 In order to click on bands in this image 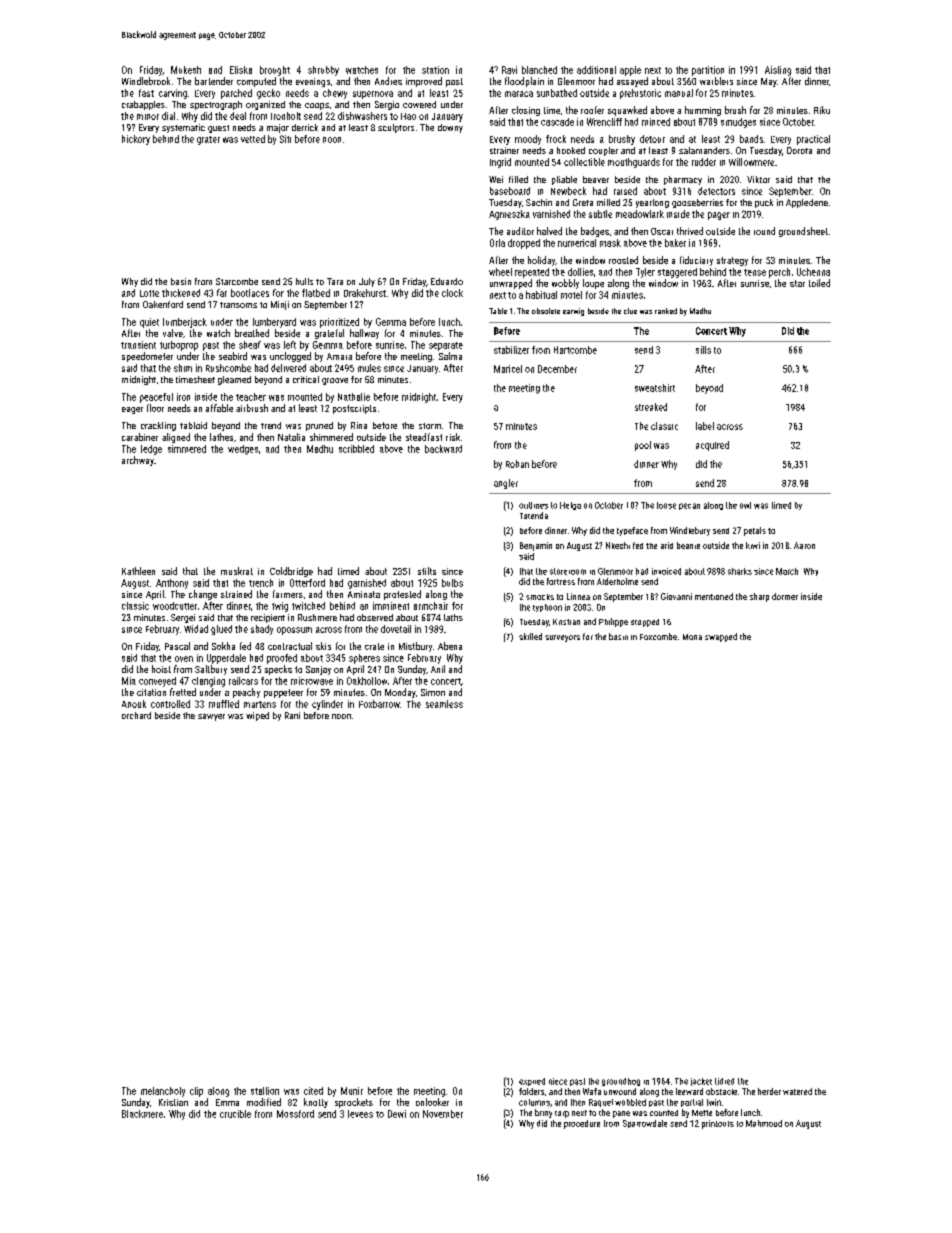, I will do `click(751, 139)`.
